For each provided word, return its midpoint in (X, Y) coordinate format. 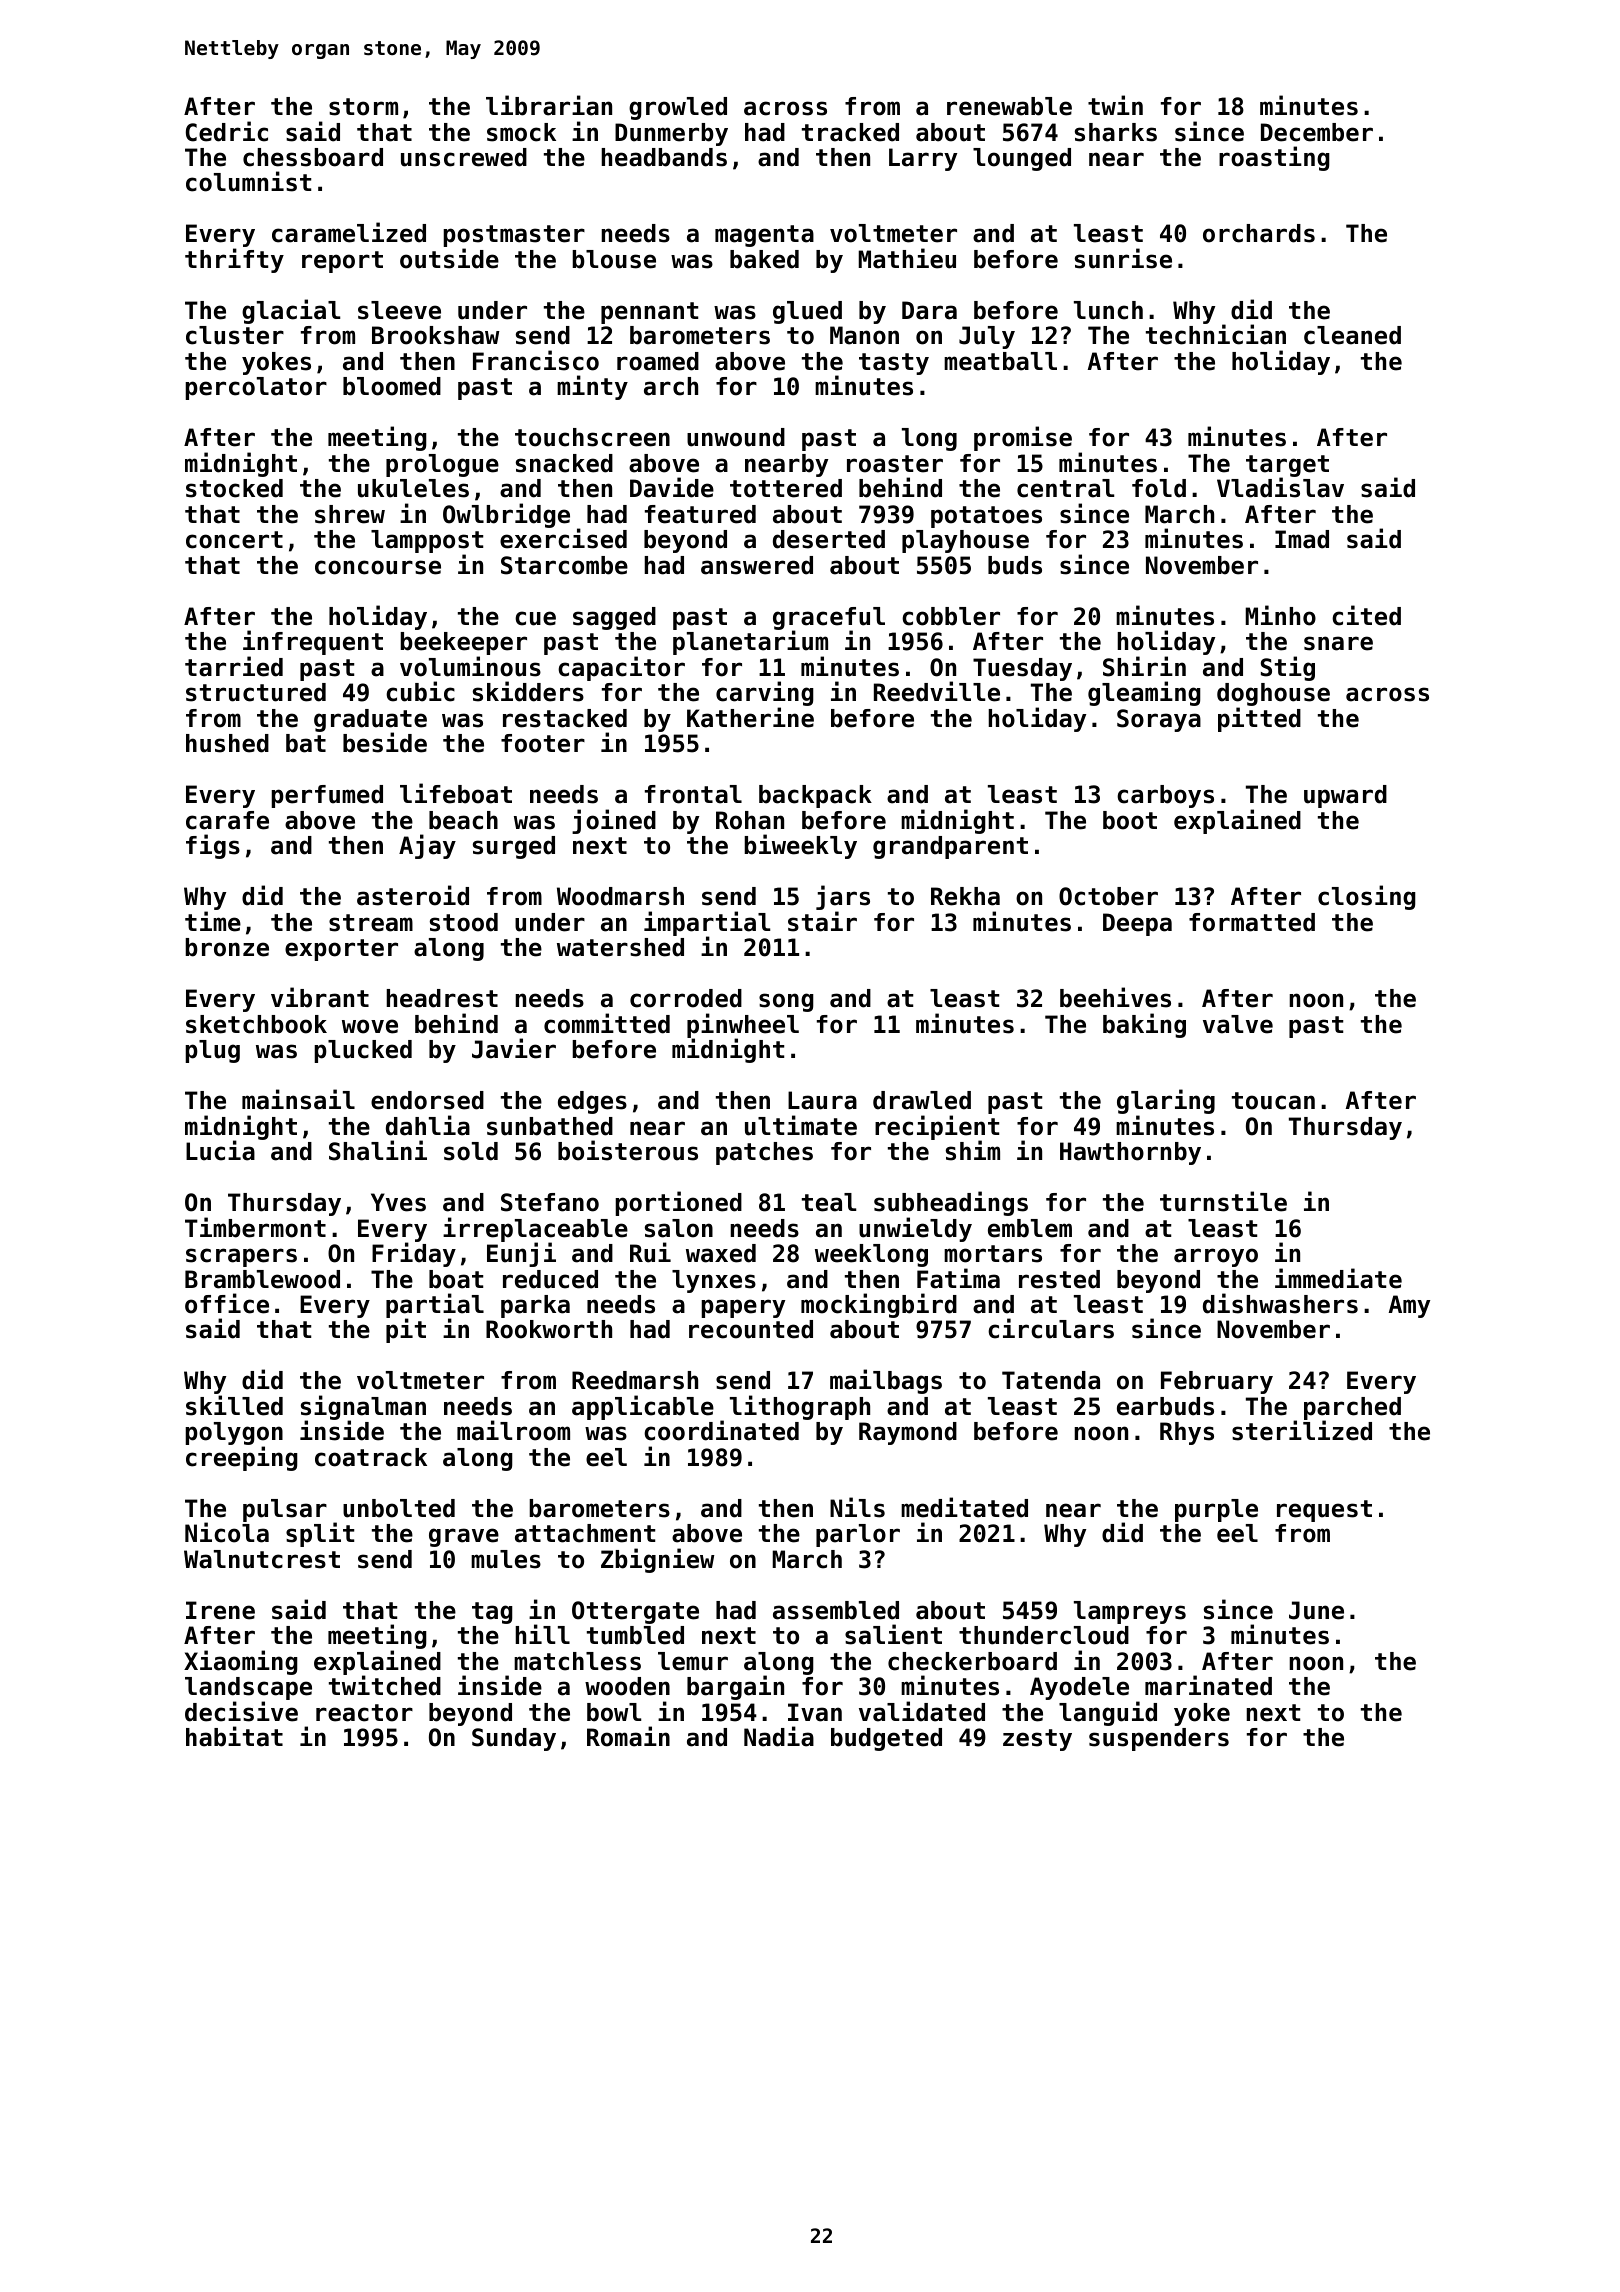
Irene (220, 1610)
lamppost (427, 541)
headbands (664, 157)
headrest (442, 998)
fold (1159, 488)
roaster (895, 464)
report (342, 262)
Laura (822, 1100)
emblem (1030, 1228)
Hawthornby (1130, 1153)
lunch (1108, 310)
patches (764, 1153)
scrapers (241, 1257)
